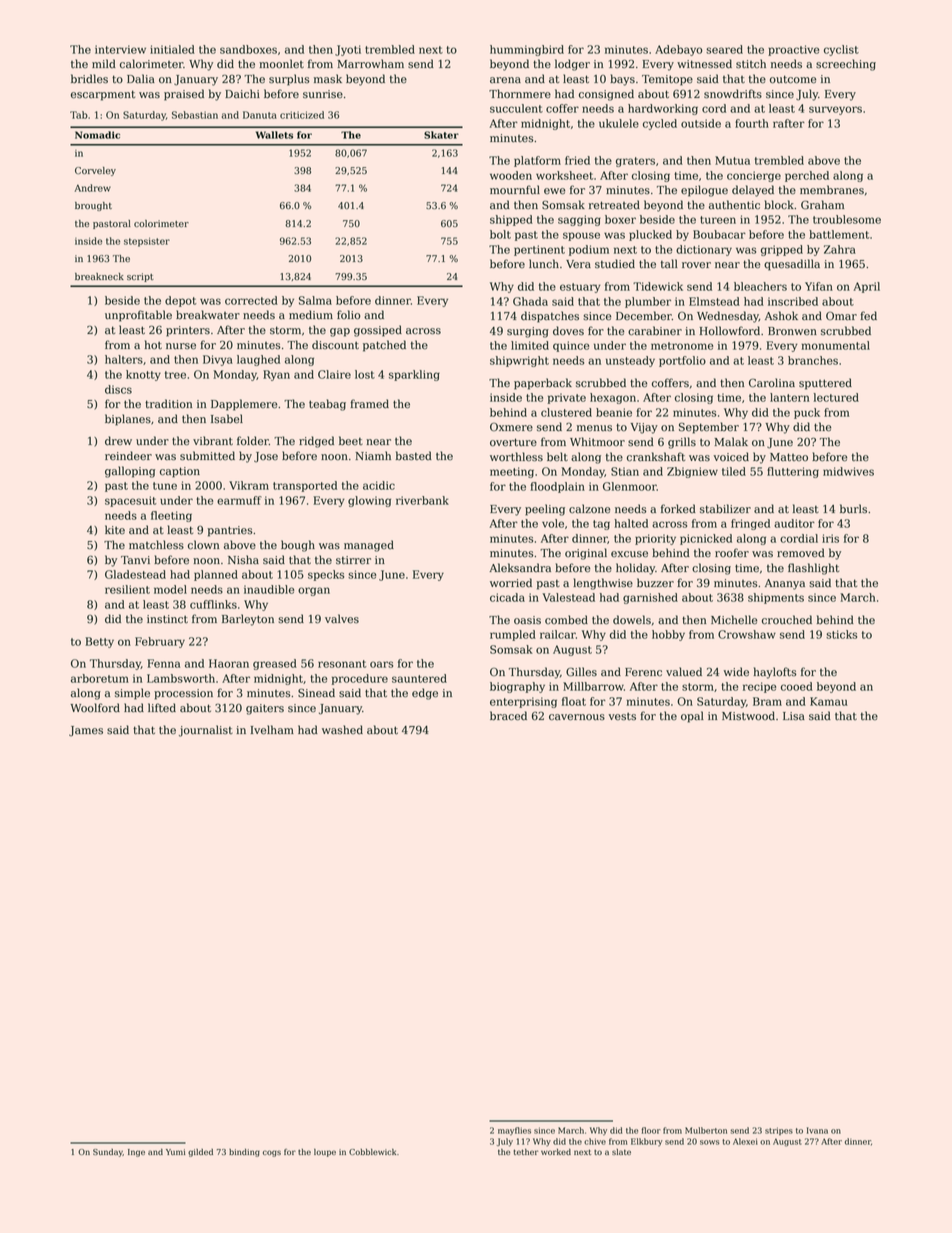 This page has height=1233, width=952. I want to click on cogs, so click(272, 1153).
